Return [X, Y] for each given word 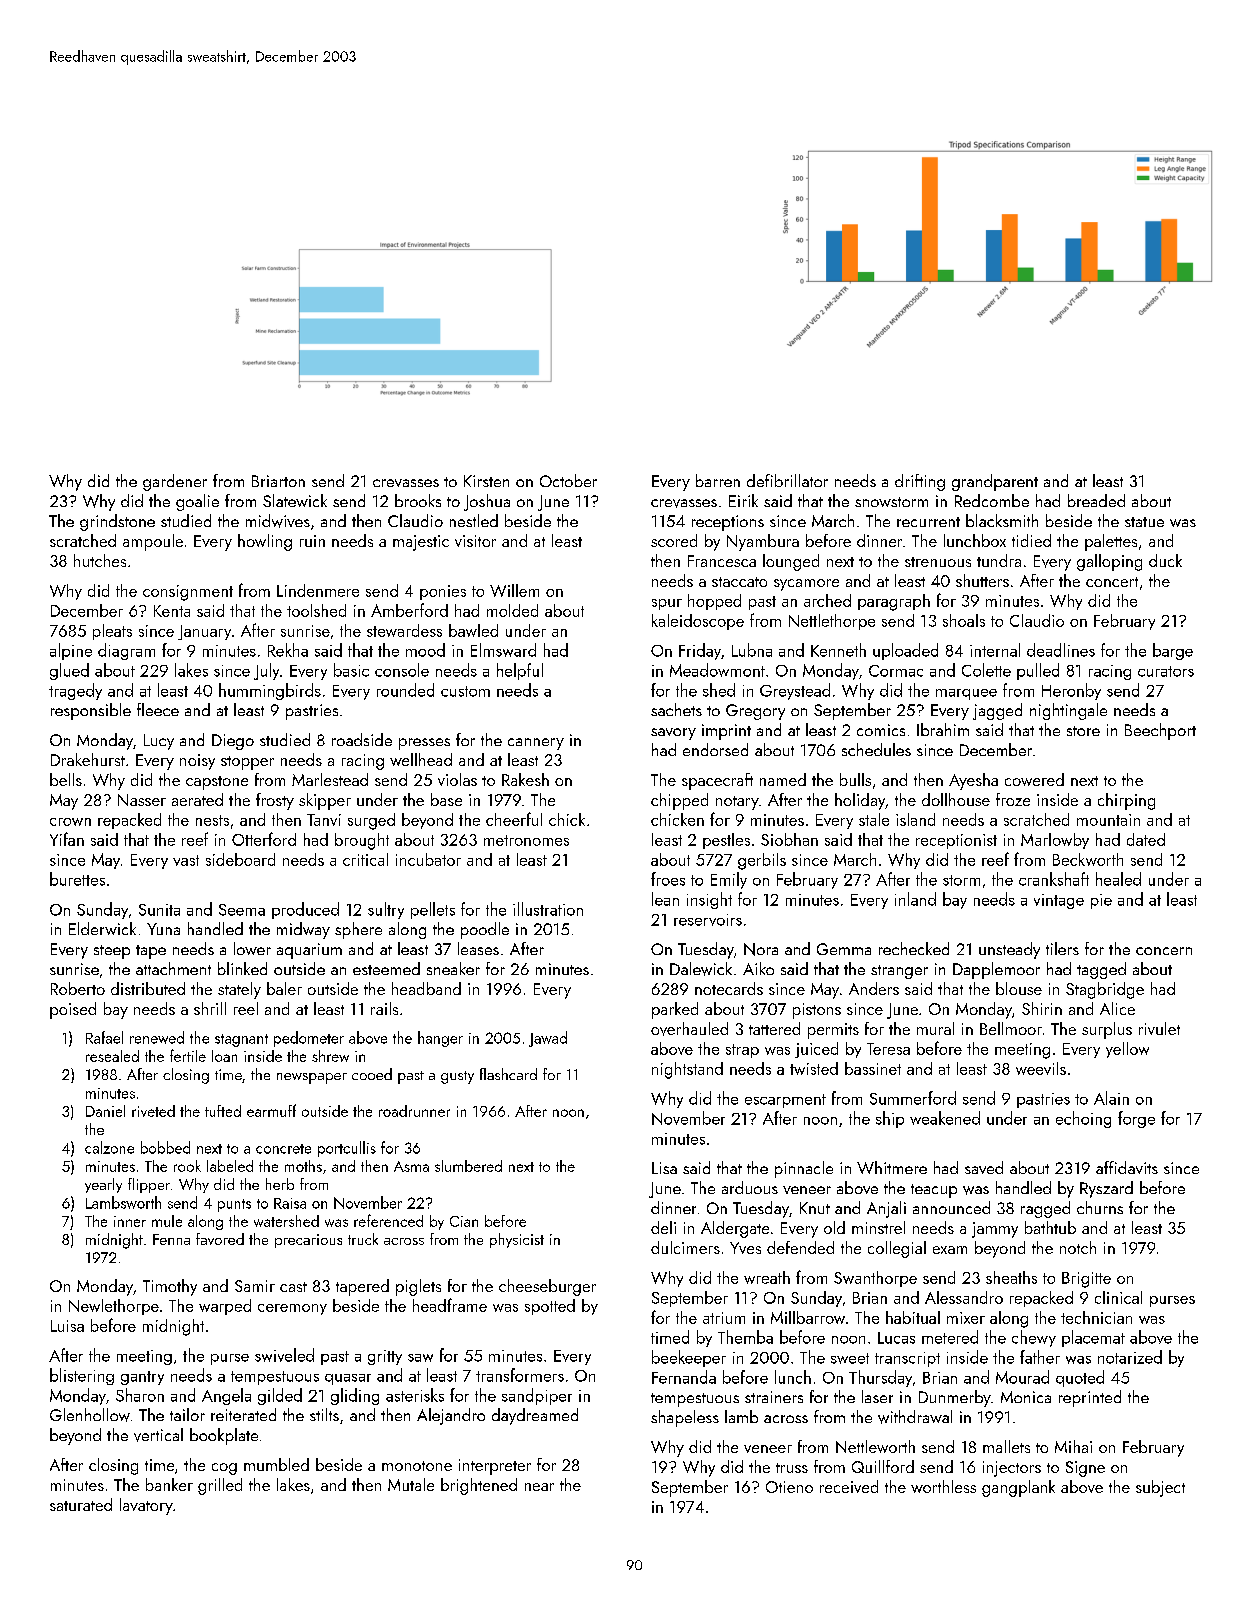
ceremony [292, 1309]
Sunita [159, 910]
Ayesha [973, 781]
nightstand [687, 1070]
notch [1078, 1247]
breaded [1096, 500]
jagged [997, 711]
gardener [175, 482]
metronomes [526, 840]
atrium [724, 1318]
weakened [945, 1118]
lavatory [146, 1506]
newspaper [312, 1078]
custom [465, 691]
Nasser [142, 800]
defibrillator [787, 480]
